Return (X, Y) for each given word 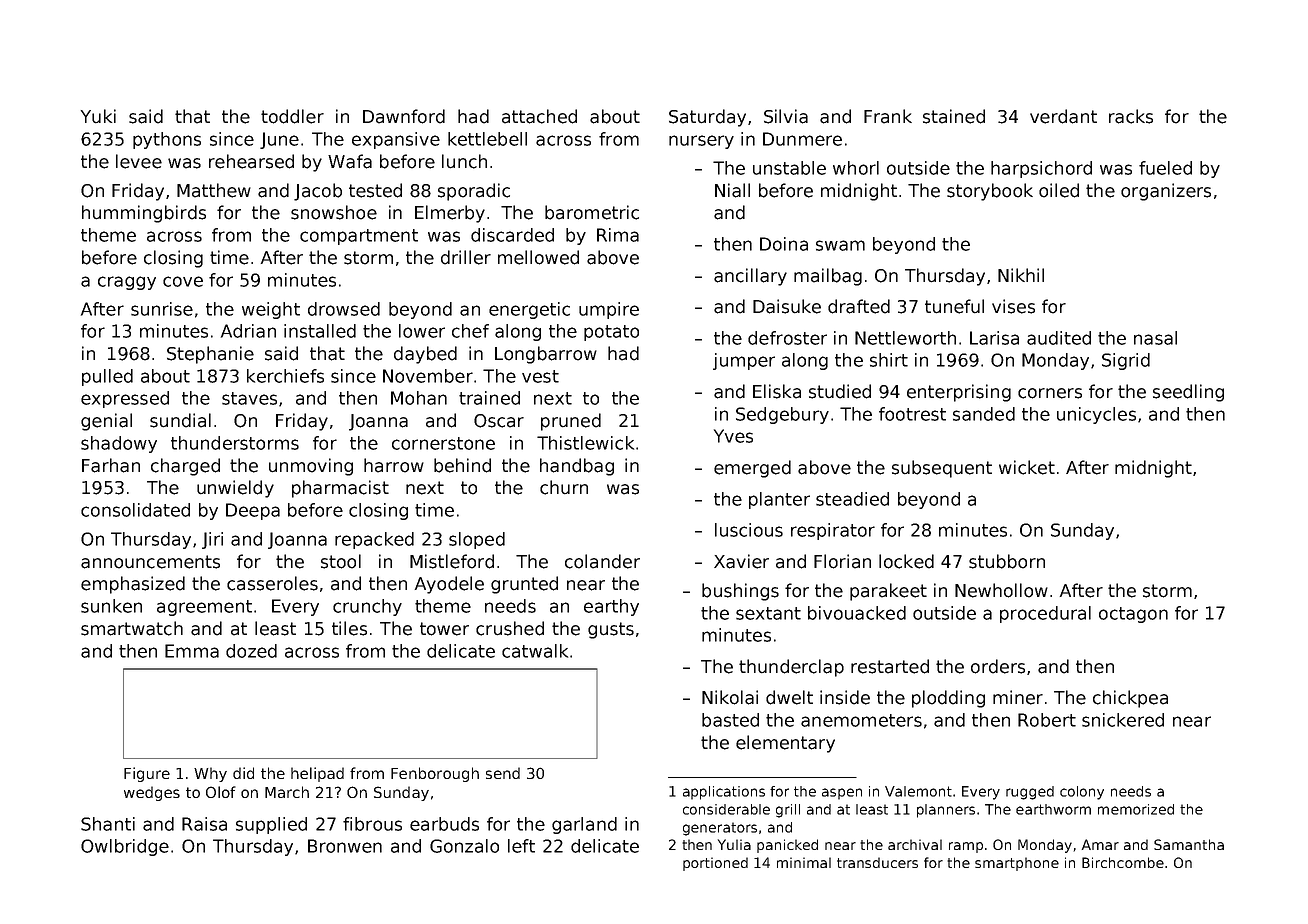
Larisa (994, 338)
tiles (349, 628)
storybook (990, 192)
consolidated (135, 510)
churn (564, 487)
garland (584, 825)
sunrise (162, 309)
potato (611, 333)
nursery (701, 142)
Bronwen (345, 846)
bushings (740, 592)
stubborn (1007, 561)
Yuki (98, 116)
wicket (1027, 467)
